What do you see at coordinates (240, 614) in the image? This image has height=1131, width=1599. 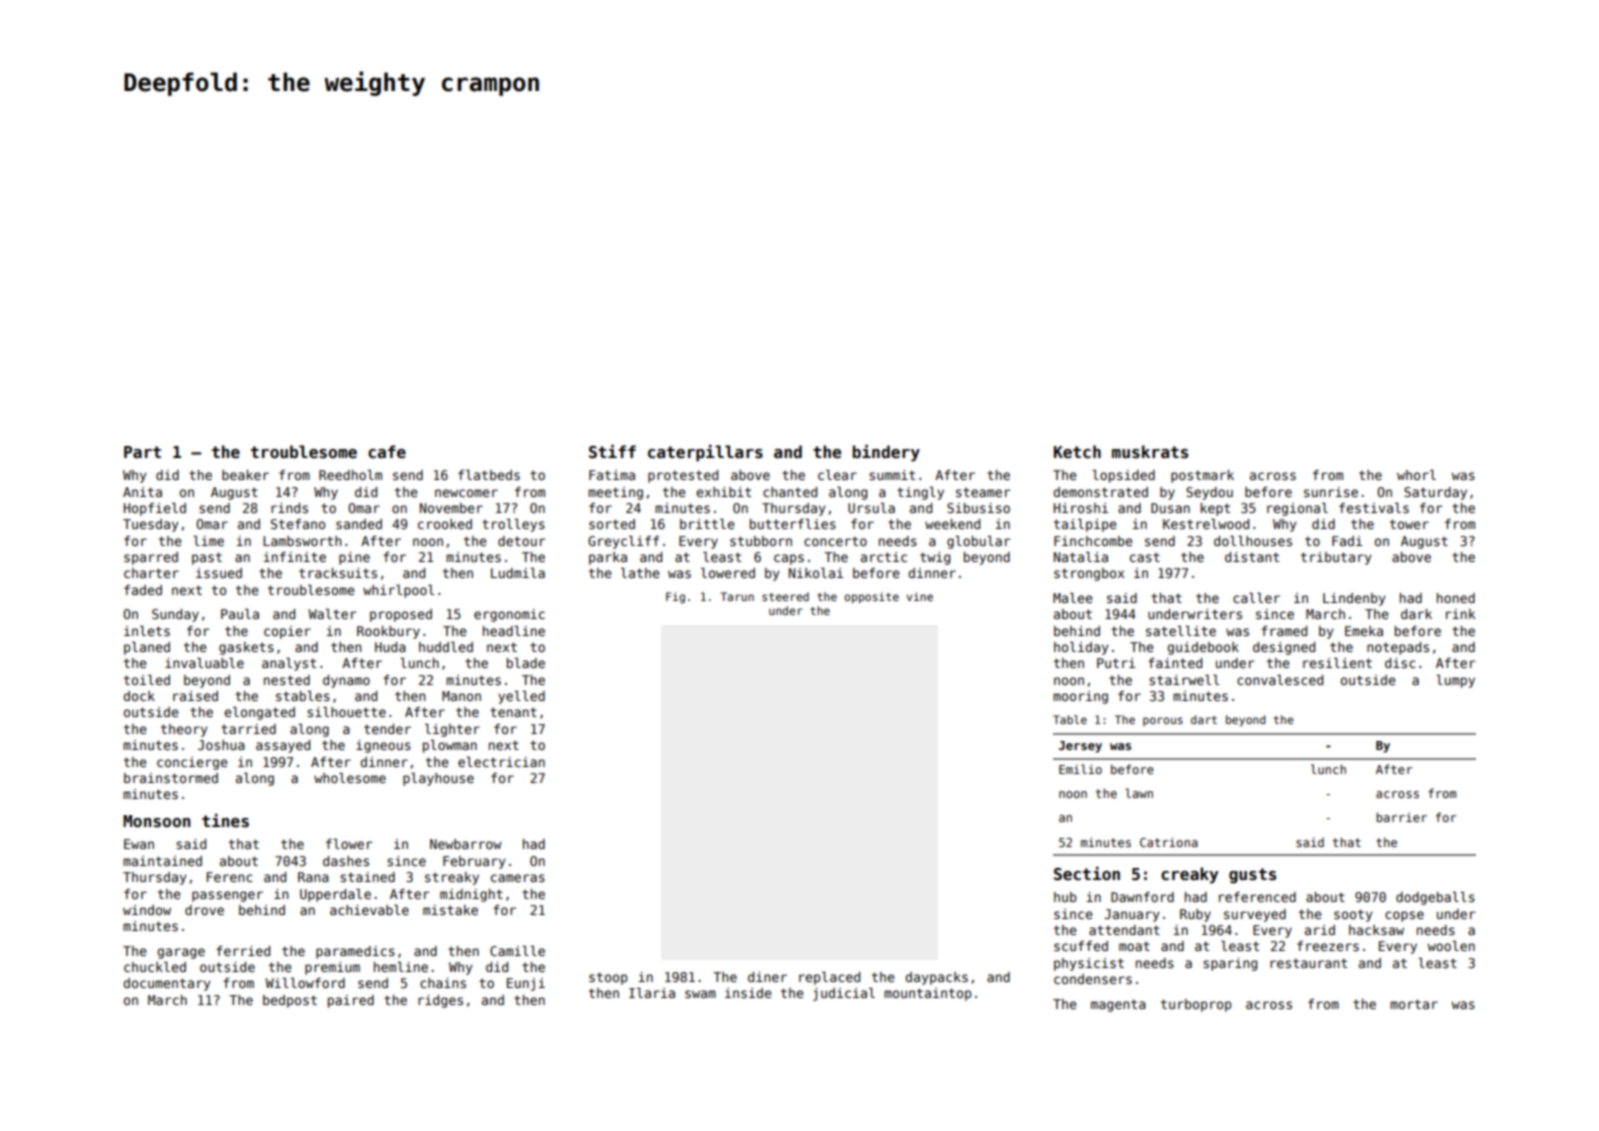 I see `Paula` at bounding box center [240, 614].
